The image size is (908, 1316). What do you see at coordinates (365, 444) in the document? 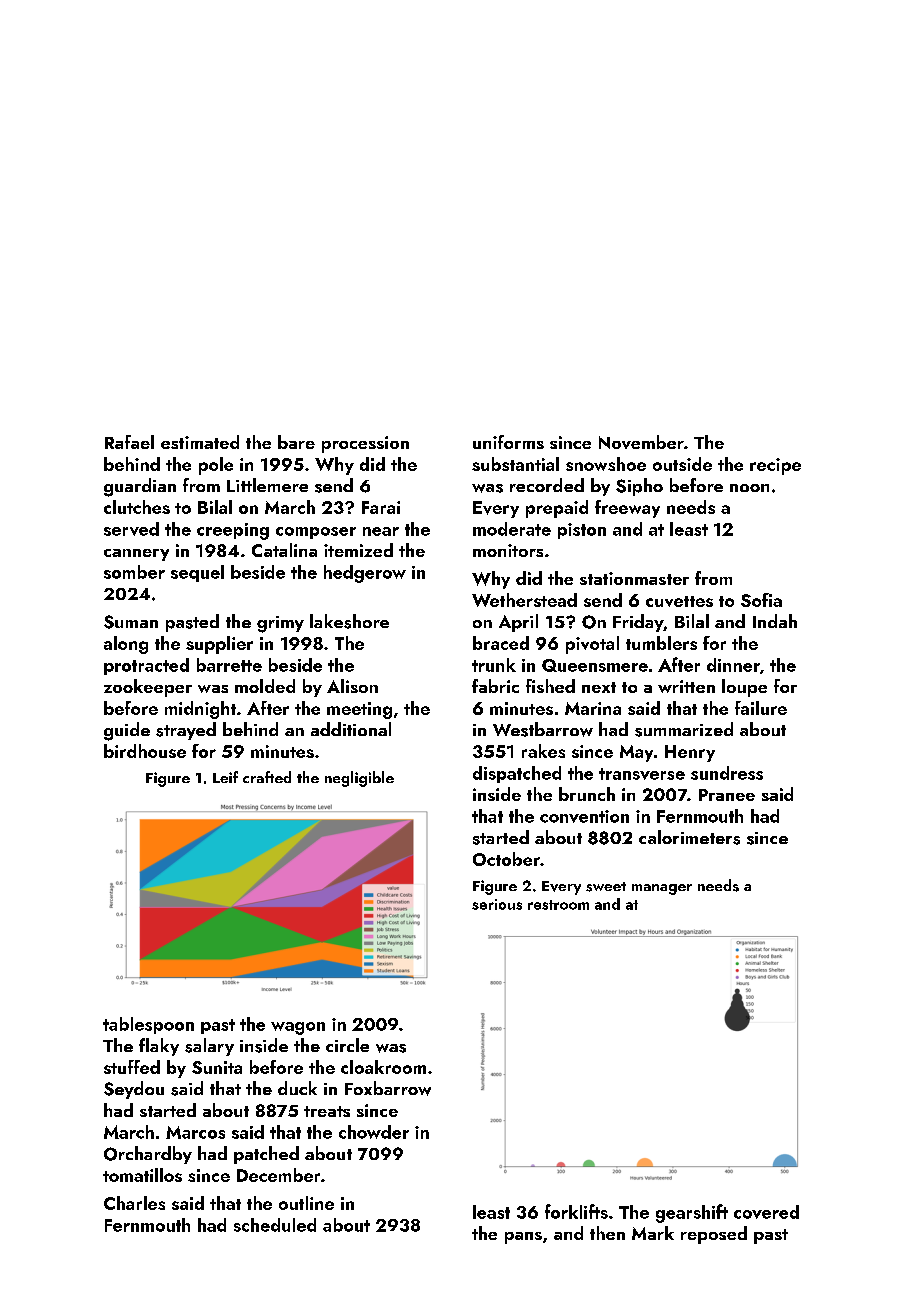
I see `procession` at bounding box center [365, 444].
